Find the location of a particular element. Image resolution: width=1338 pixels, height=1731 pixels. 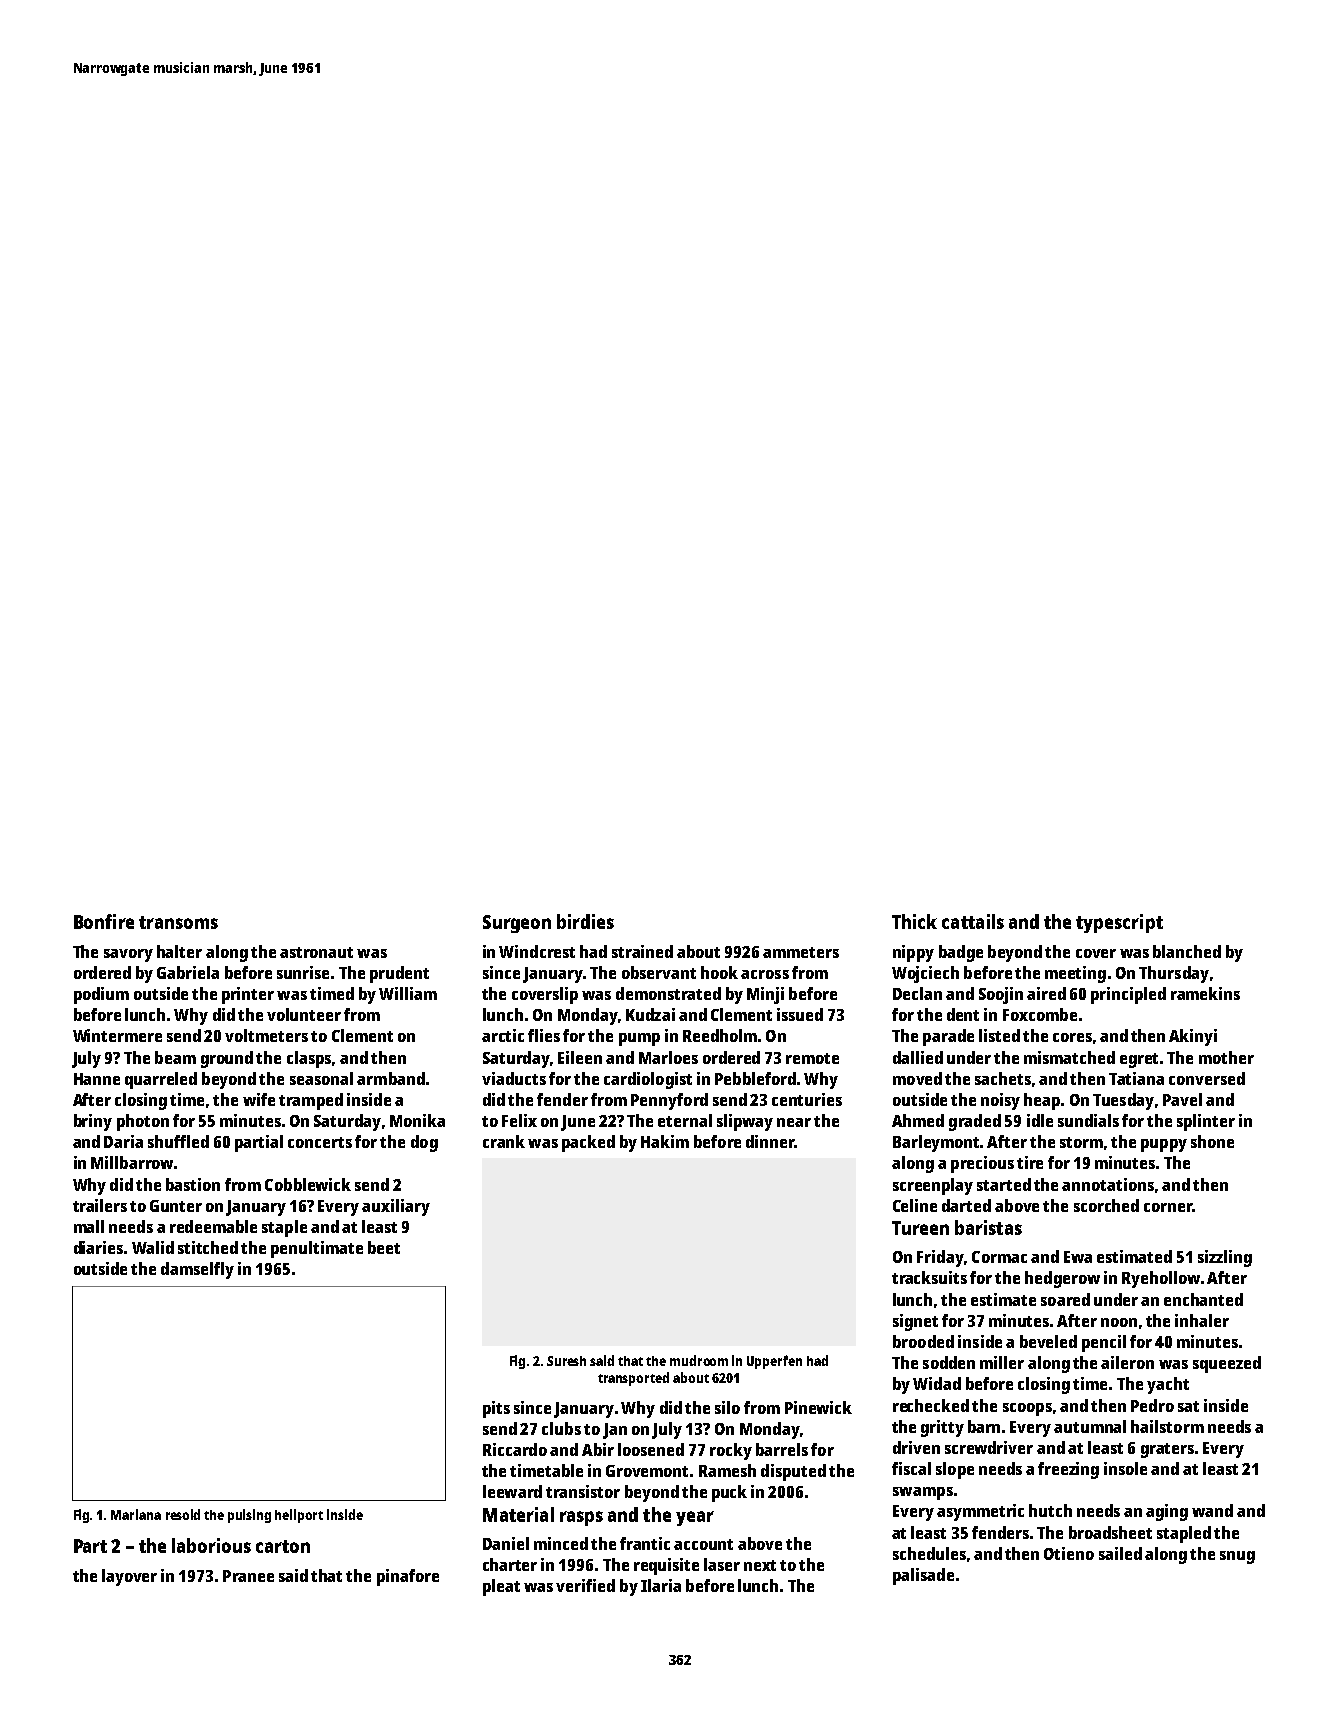

Mariana is located at coordinates (136, 1514).
